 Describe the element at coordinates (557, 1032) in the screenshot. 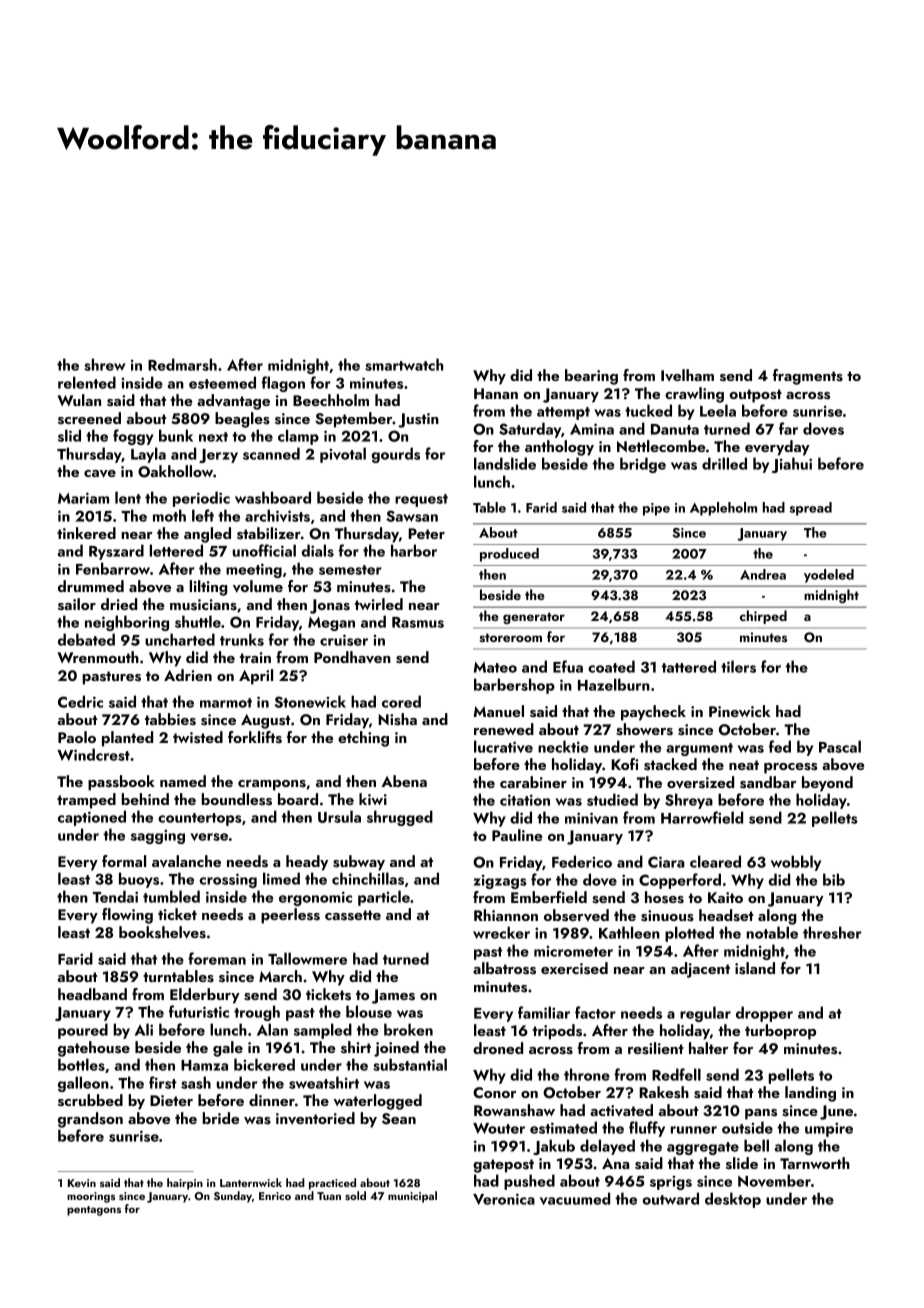

I see `tripods` at that location.
